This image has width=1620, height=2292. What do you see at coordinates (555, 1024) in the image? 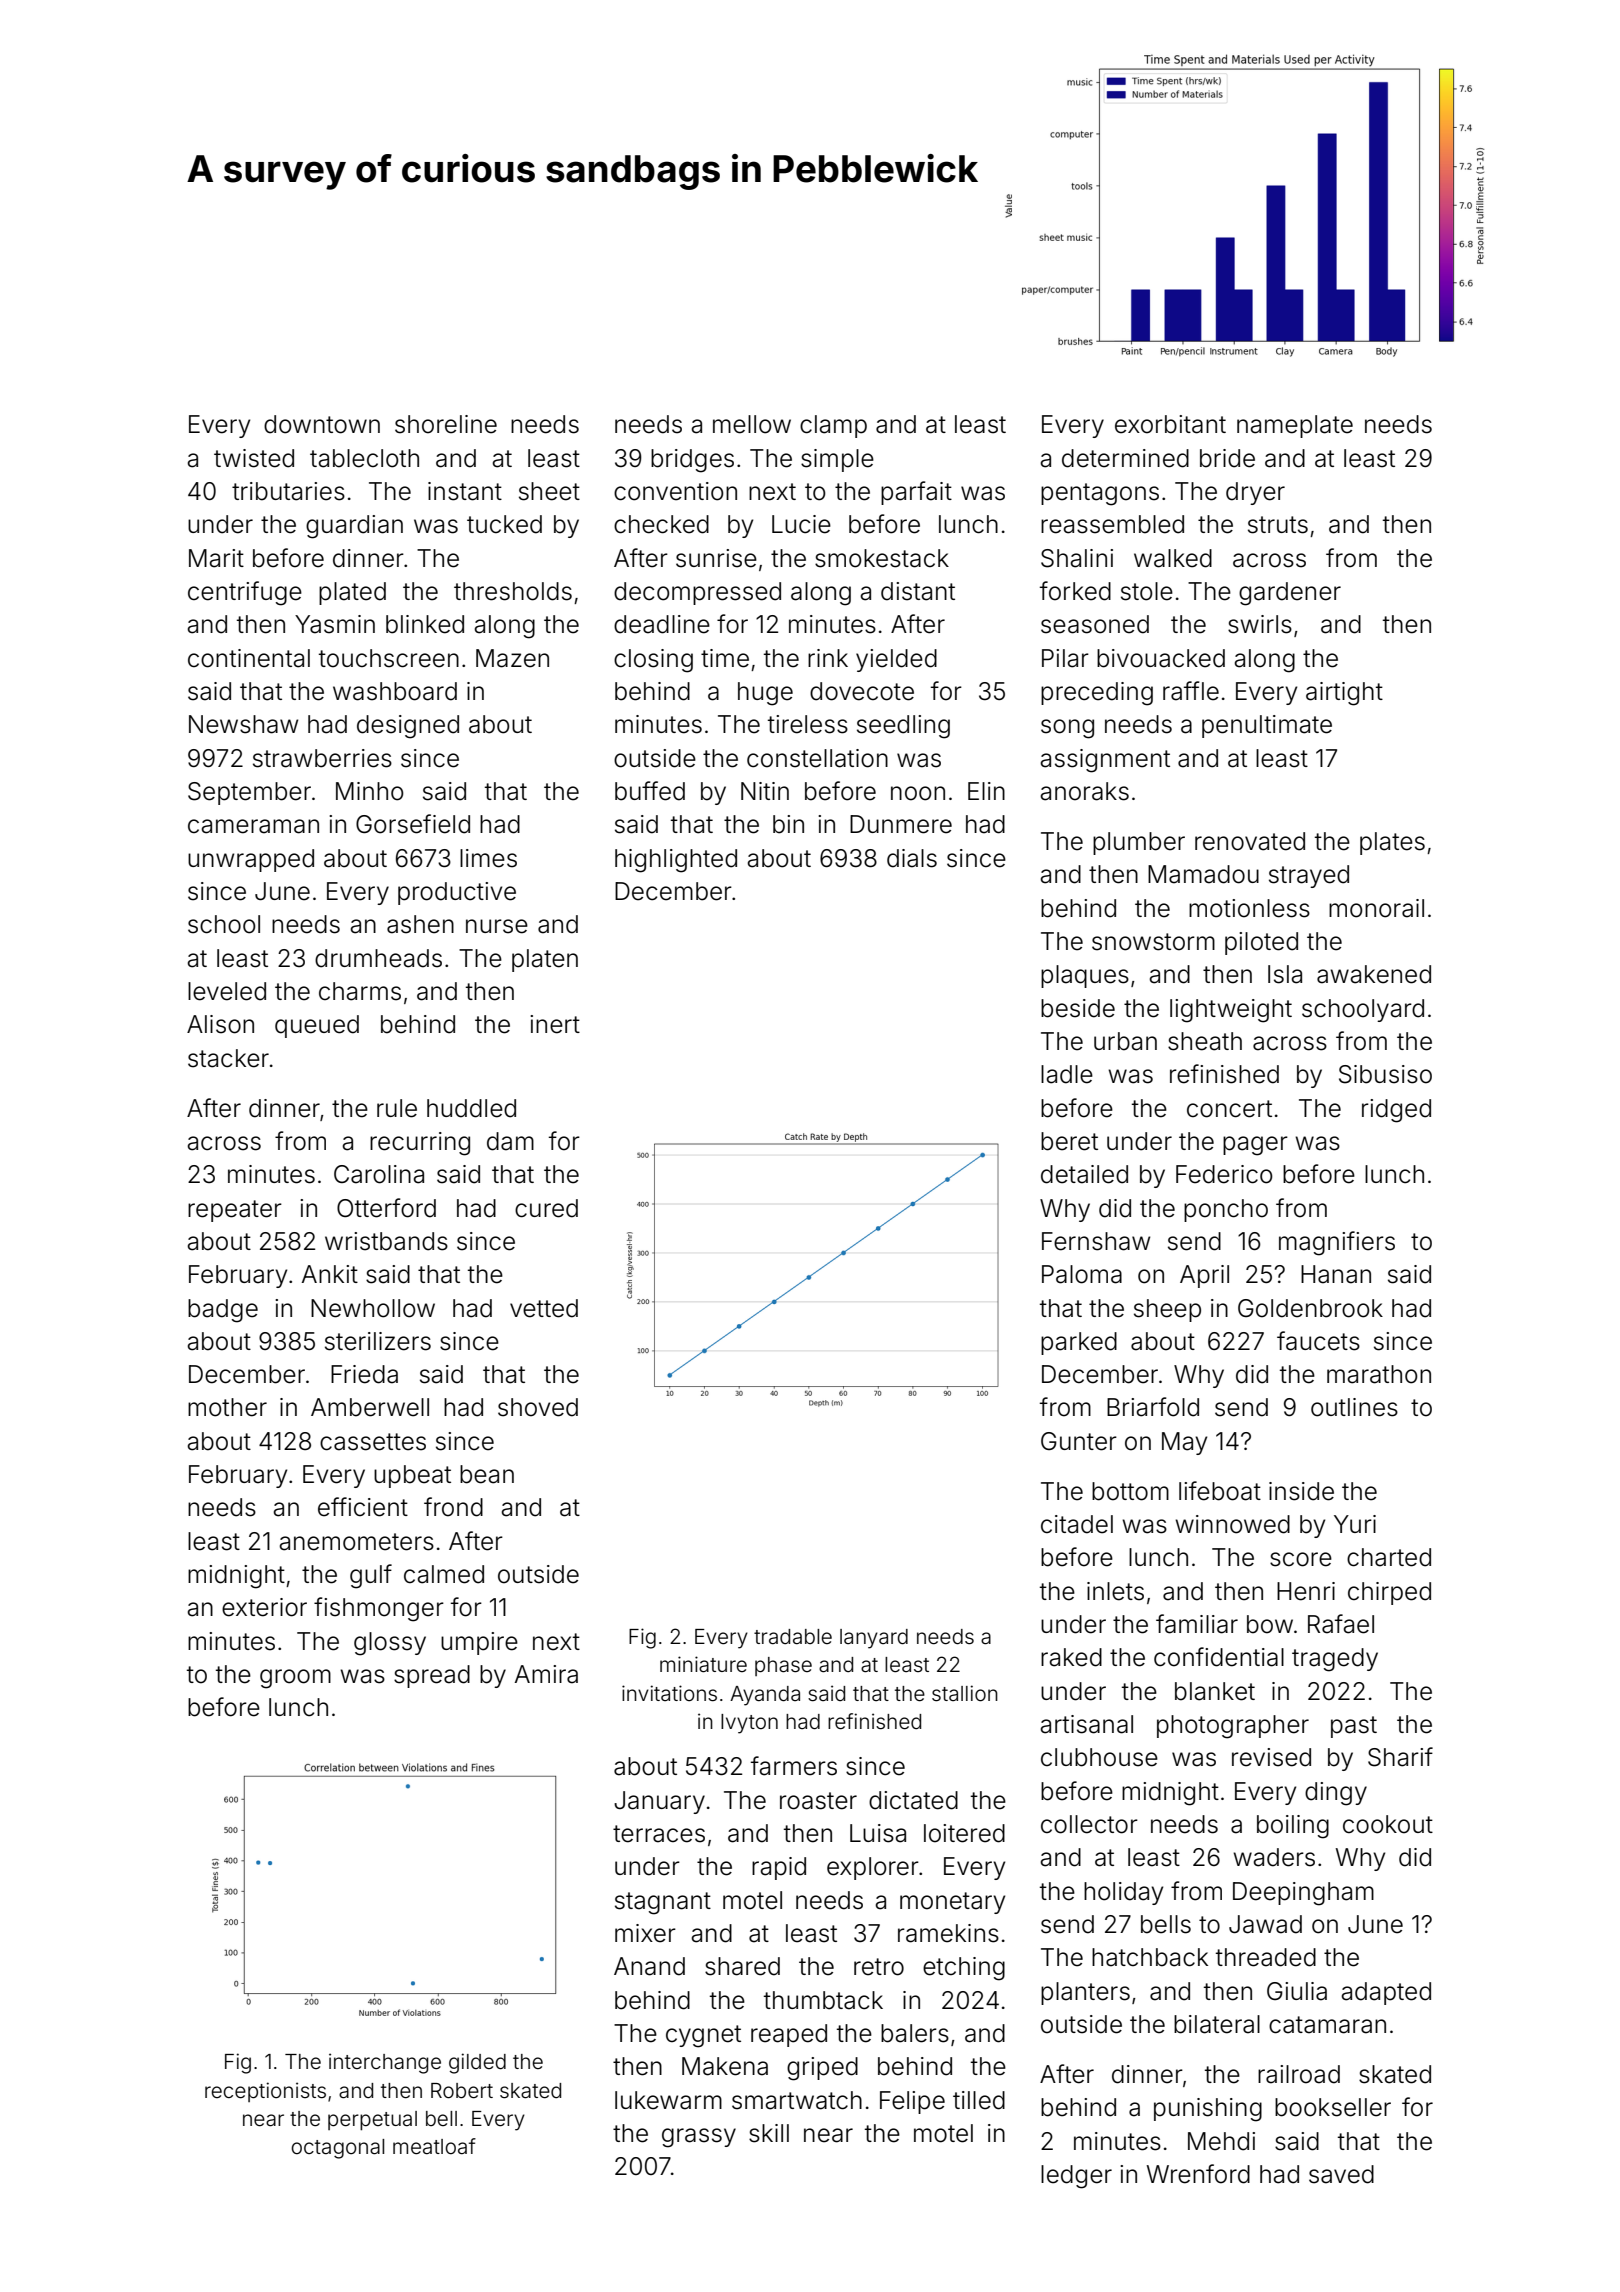
I see `inert` at bounding box center [555, 1024].
